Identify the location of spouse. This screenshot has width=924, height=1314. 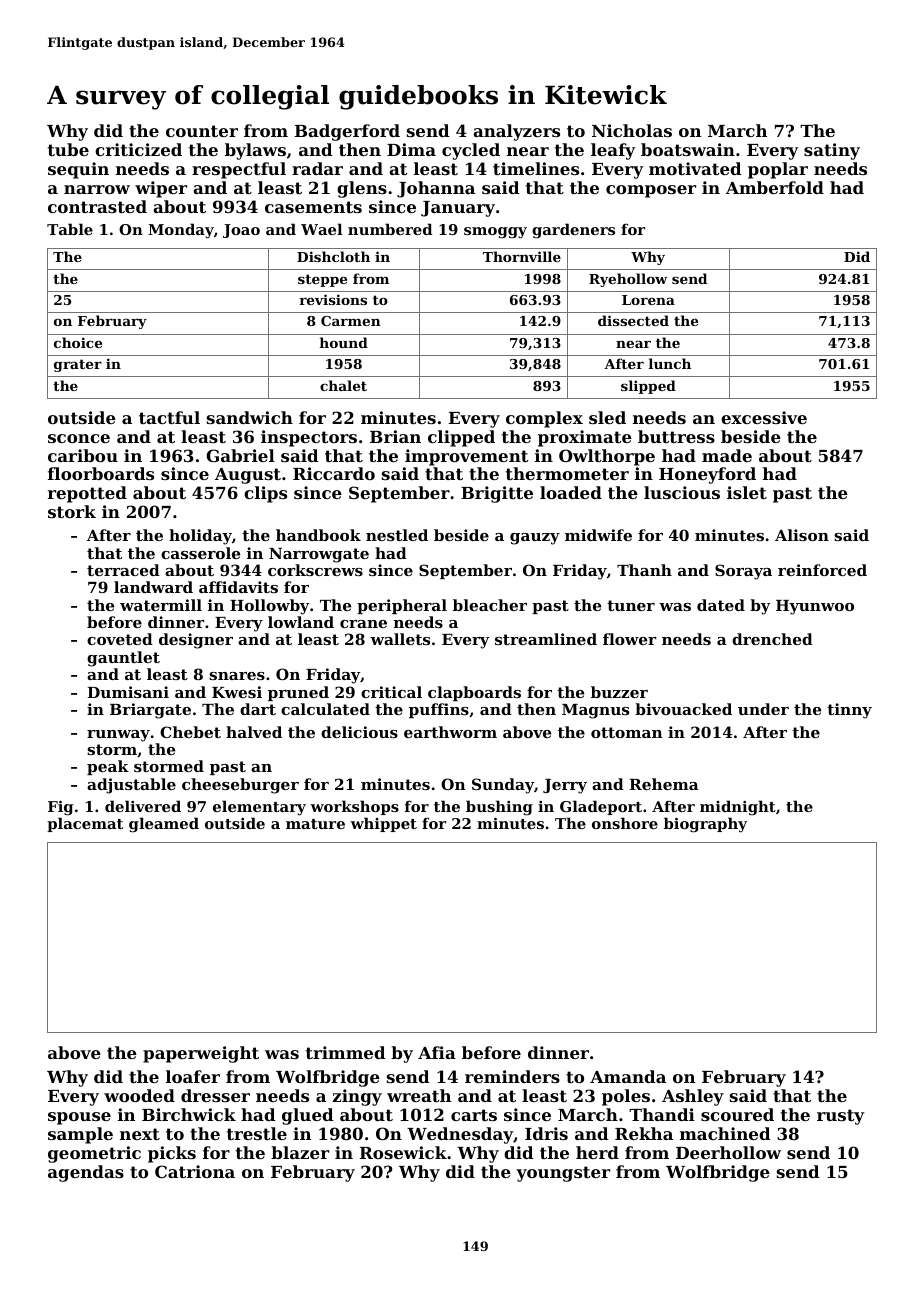
(79, 1118).
